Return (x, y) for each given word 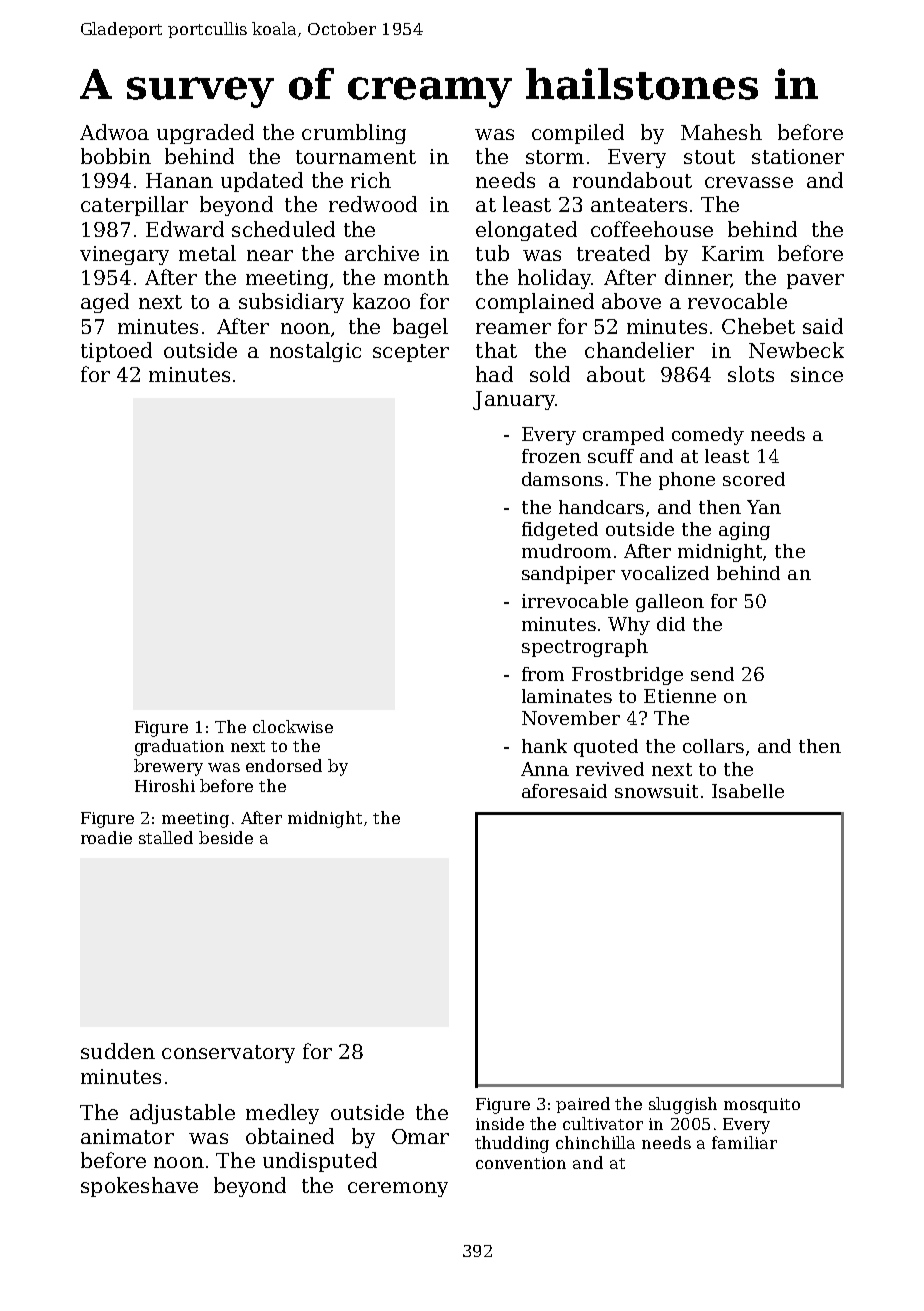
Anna (545, 769)
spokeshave (139, 1187)
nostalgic (315, 352)
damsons (562, 479)
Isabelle (748, 791)
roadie (106, 837)
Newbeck (796, 350)
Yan (764, 507)
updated (262, 182)
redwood (373, 204)
